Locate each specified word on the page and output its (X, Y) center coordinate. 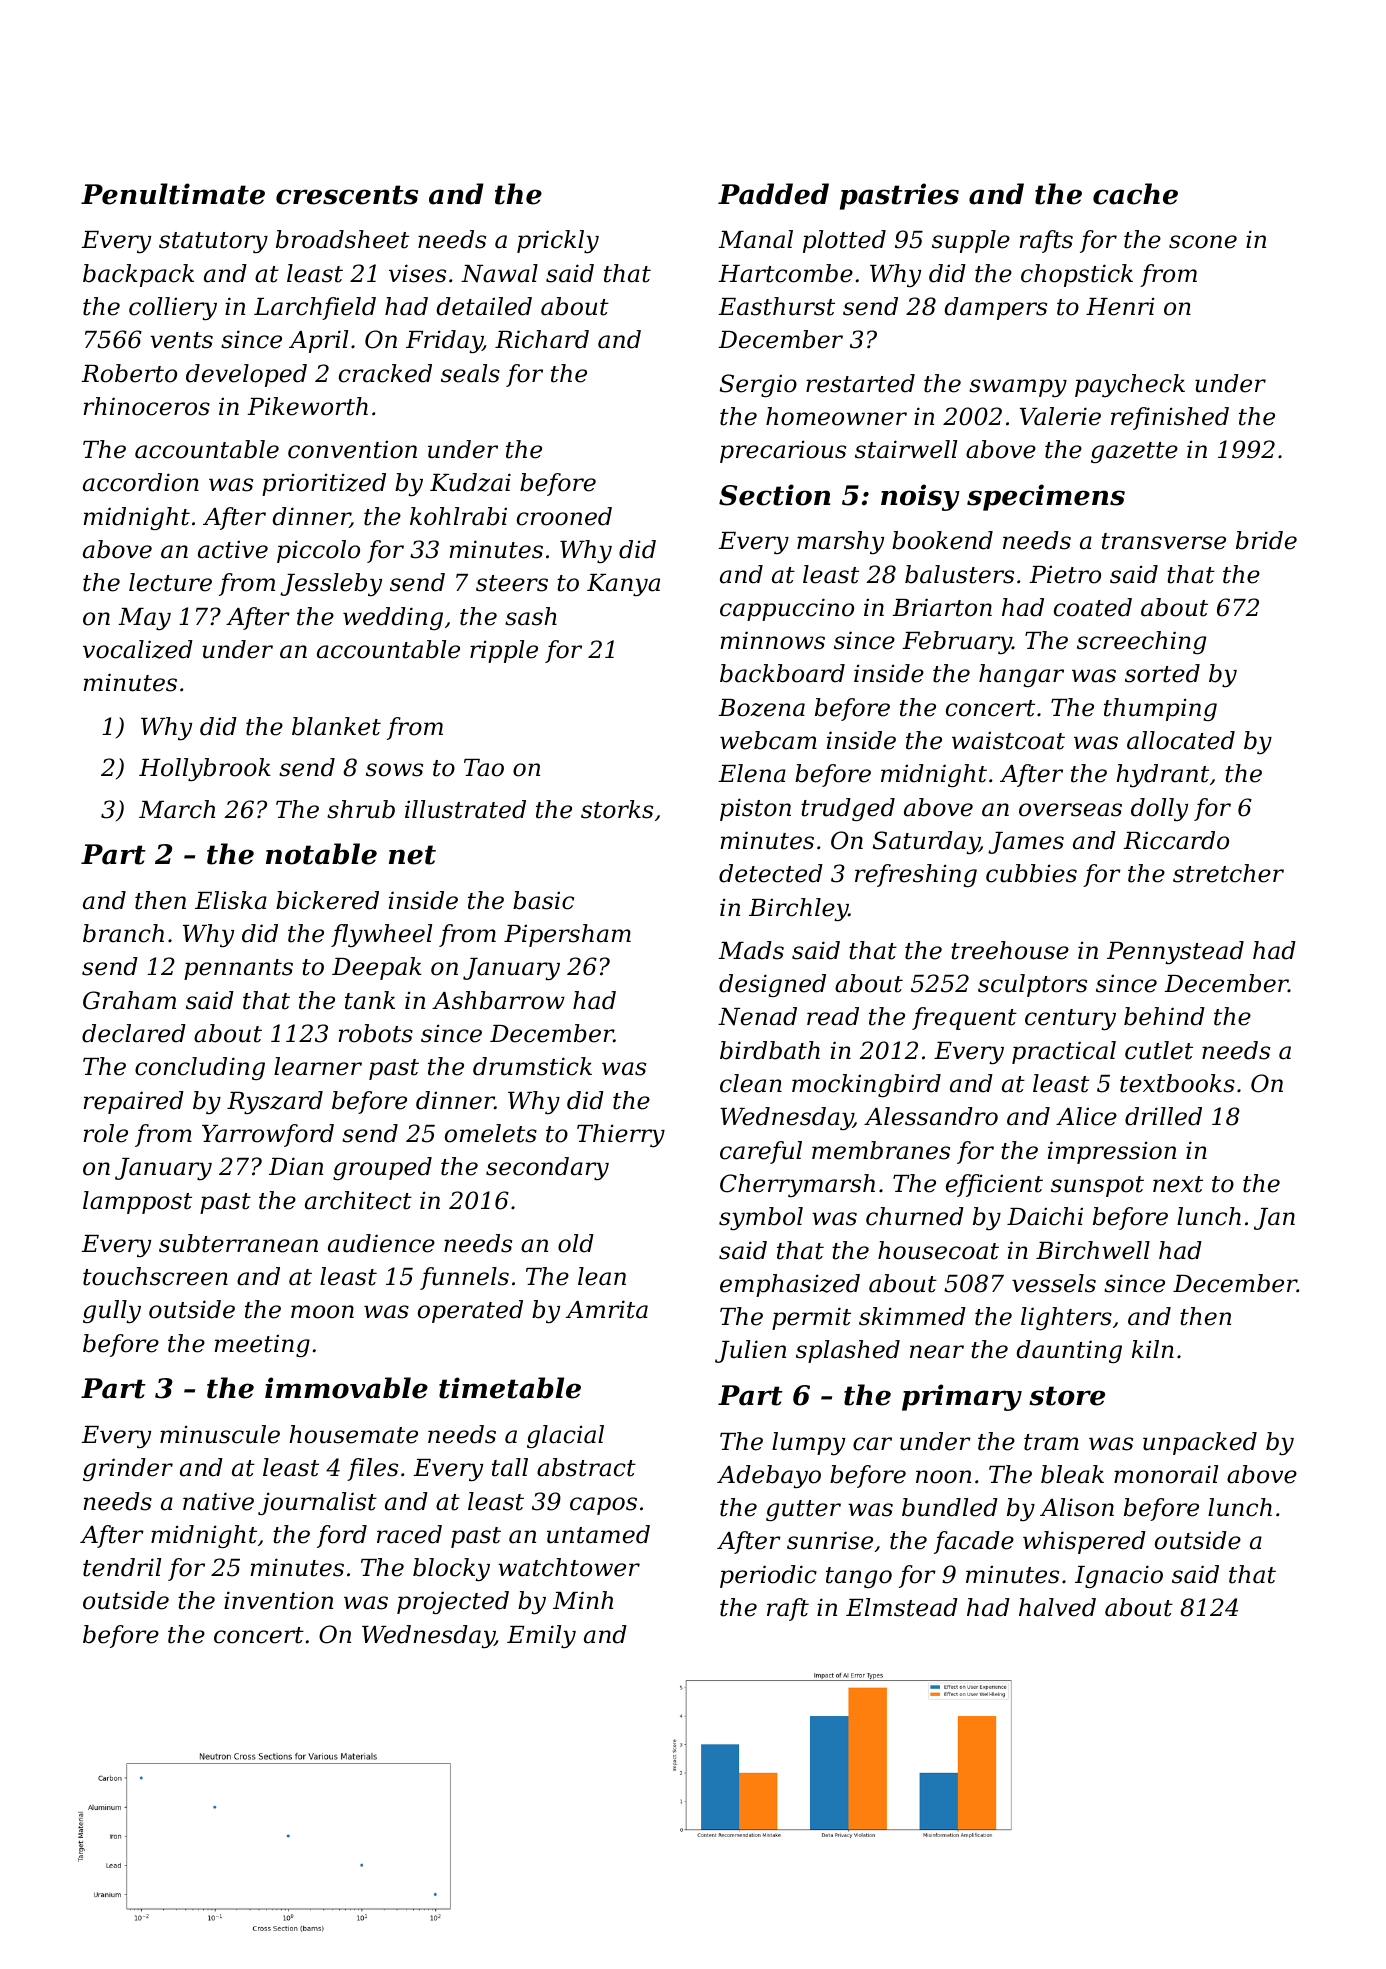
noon (943, 1477)
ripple (504, 651)
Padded (773, 194)
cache (1135, 194)
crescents (347, 195)
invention (278, 1600)
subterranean (238, 1243)
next (1178, 1184)
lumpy (808, 1443)
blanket (336, 726)
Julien (750, 1351)
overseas (1070, 810)
